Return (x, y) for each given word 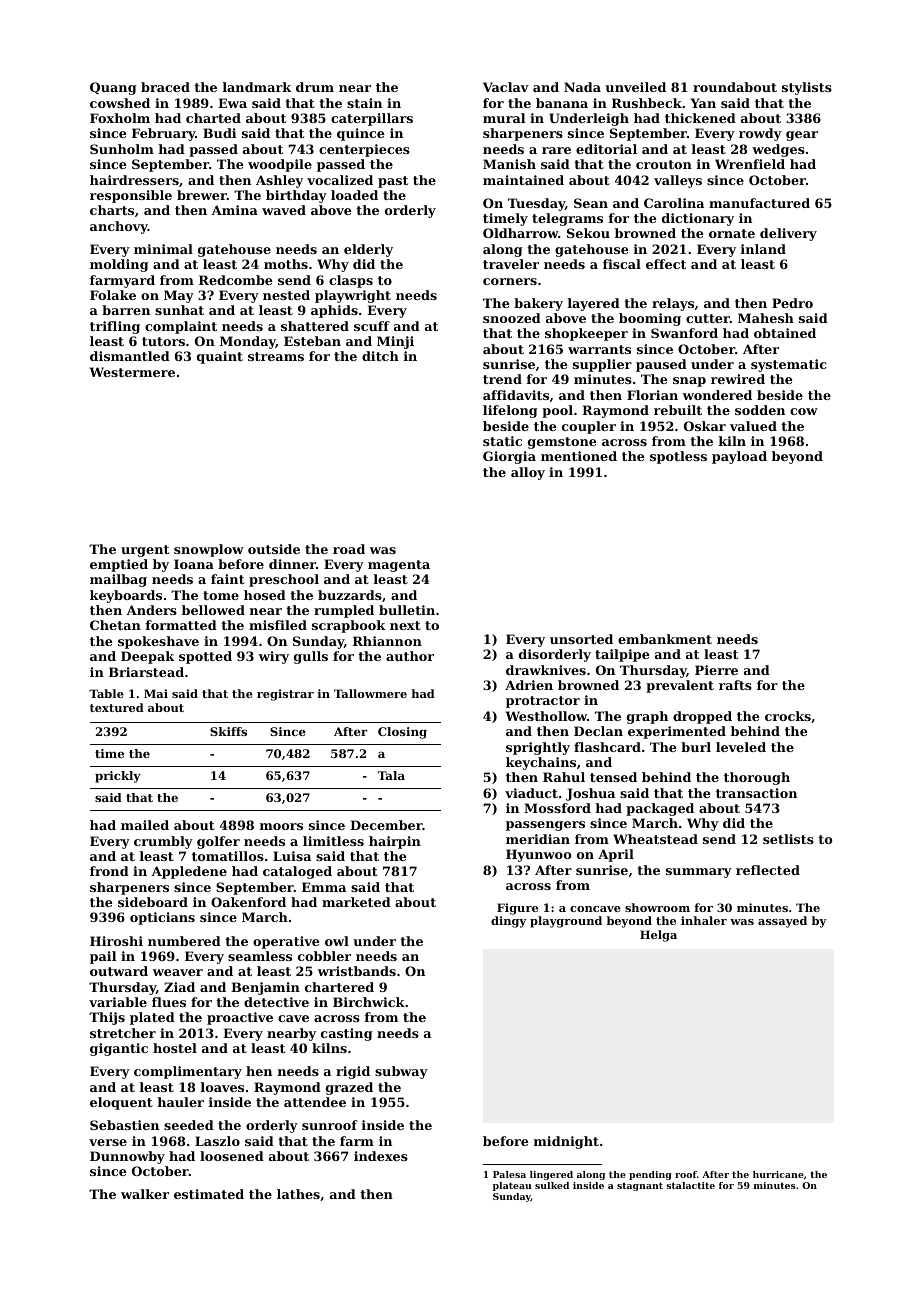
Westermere (132, 372)
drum (315, 87)
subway (401, 1072)
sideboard (153, 902)
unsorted (581, 639)
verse (108, 1142)
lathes (298, 1194)
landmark (257, 87)
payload (739, 457)
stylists (807, 88)
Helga (658, 936)
